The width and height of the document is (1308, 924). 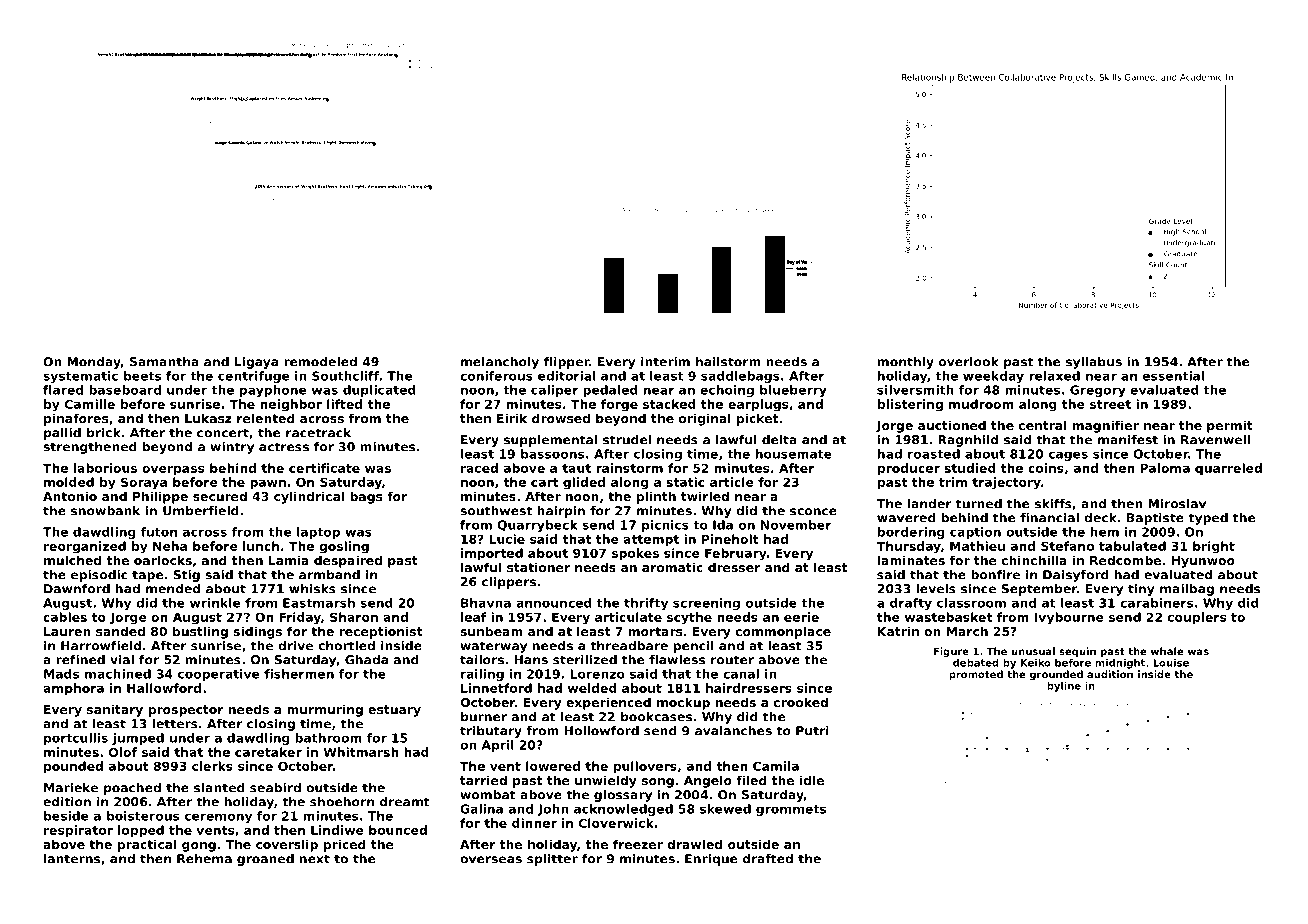 What do you see at coordinates (768, 859) in the document?
I see `drafted` at bounding box center [768, 859].
